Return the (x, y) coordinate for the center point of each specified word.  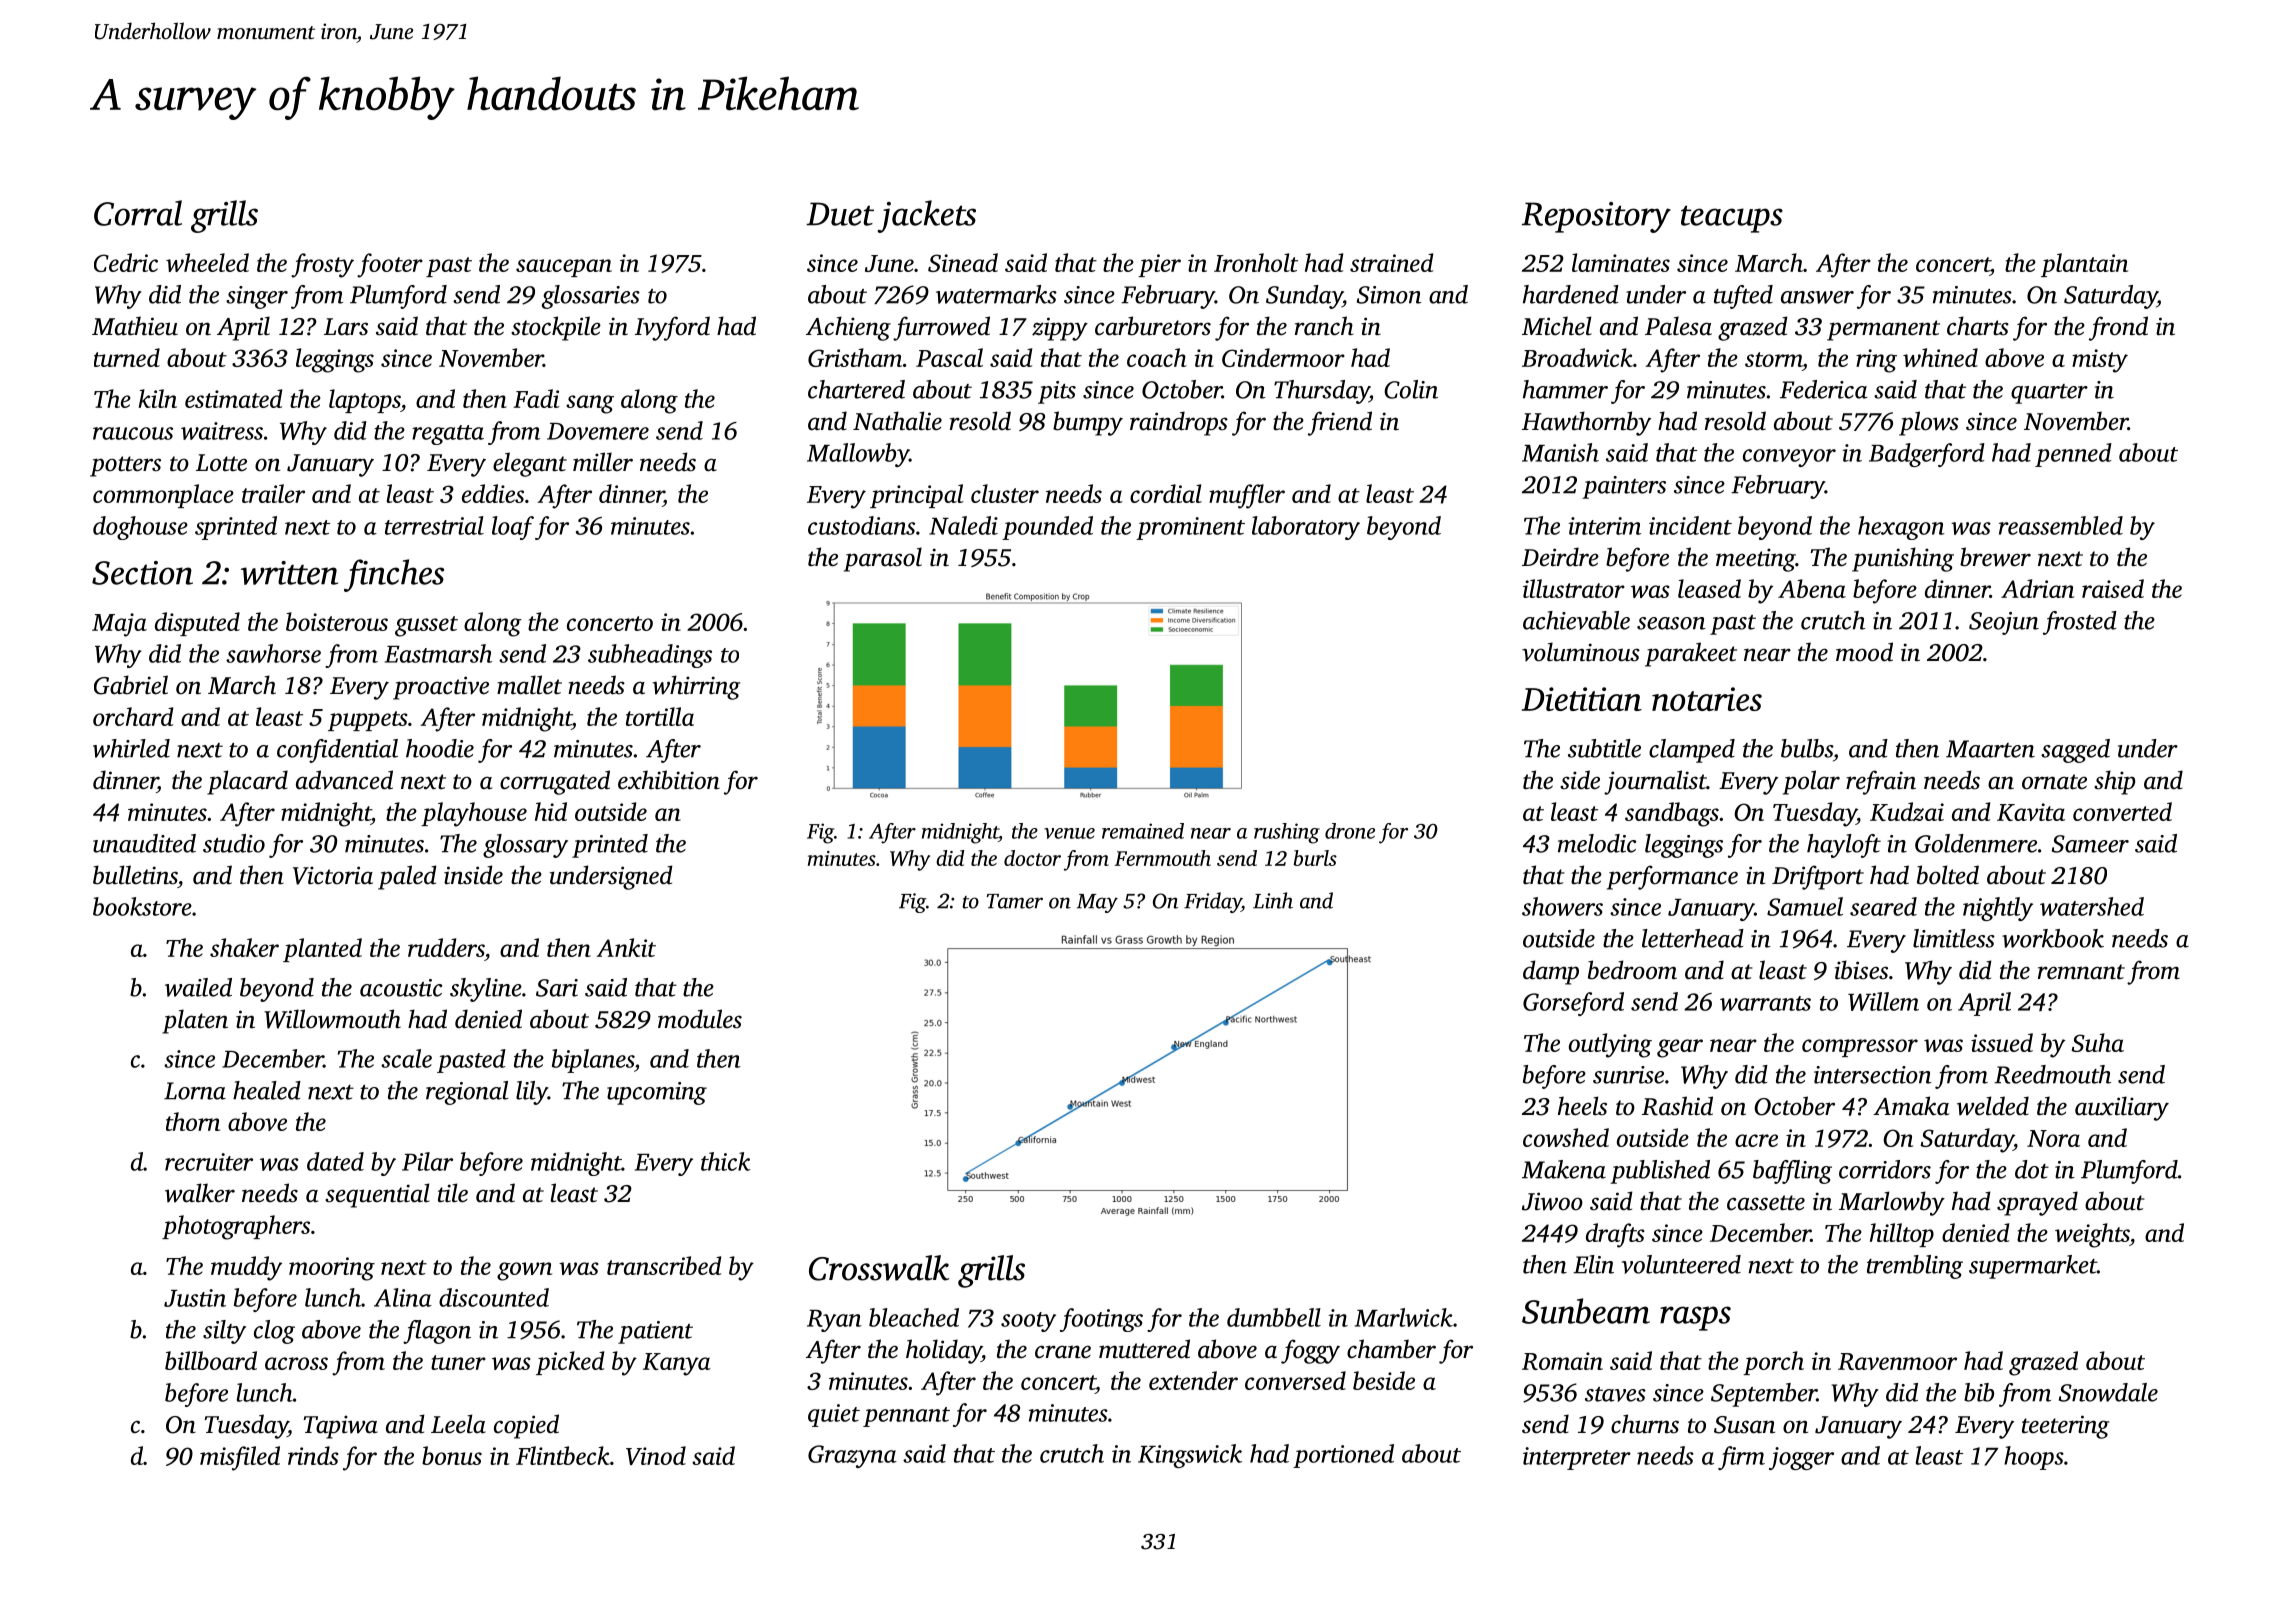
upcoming (657, 1093)
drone (1350, 831)
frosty (322, 265)
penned (2073, 455)
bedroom (1632, 970)
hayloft (1844, 846)
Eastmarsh (438, 653)
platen (195, 1021)
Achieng (848, 328)
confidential (337, 751)
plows (1929, 423)
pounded (1047, 528)
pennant (906, 1417)
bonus (452, 1455)
